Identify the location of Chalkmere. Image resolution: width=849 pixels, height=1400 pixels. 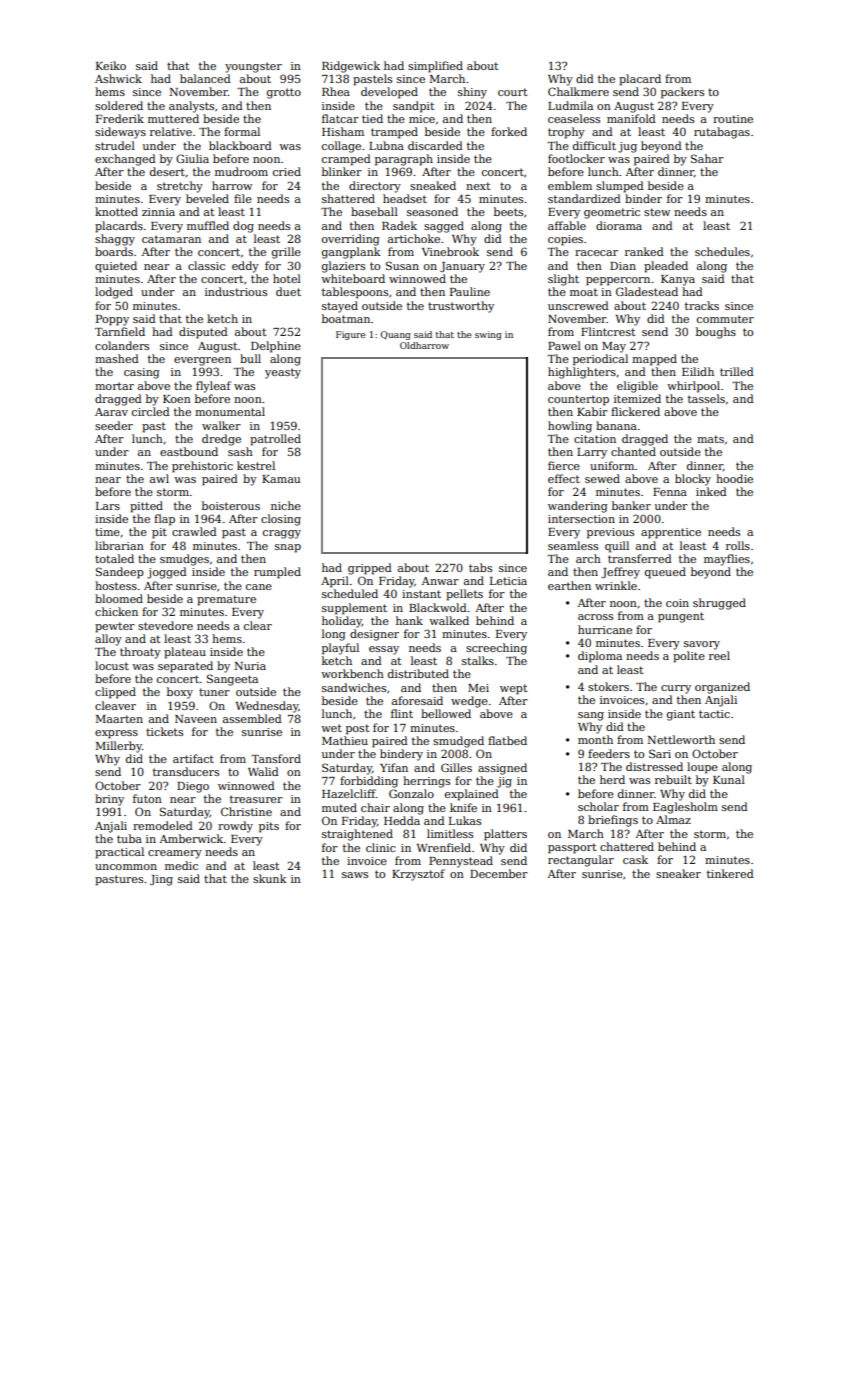
(578, 91).
